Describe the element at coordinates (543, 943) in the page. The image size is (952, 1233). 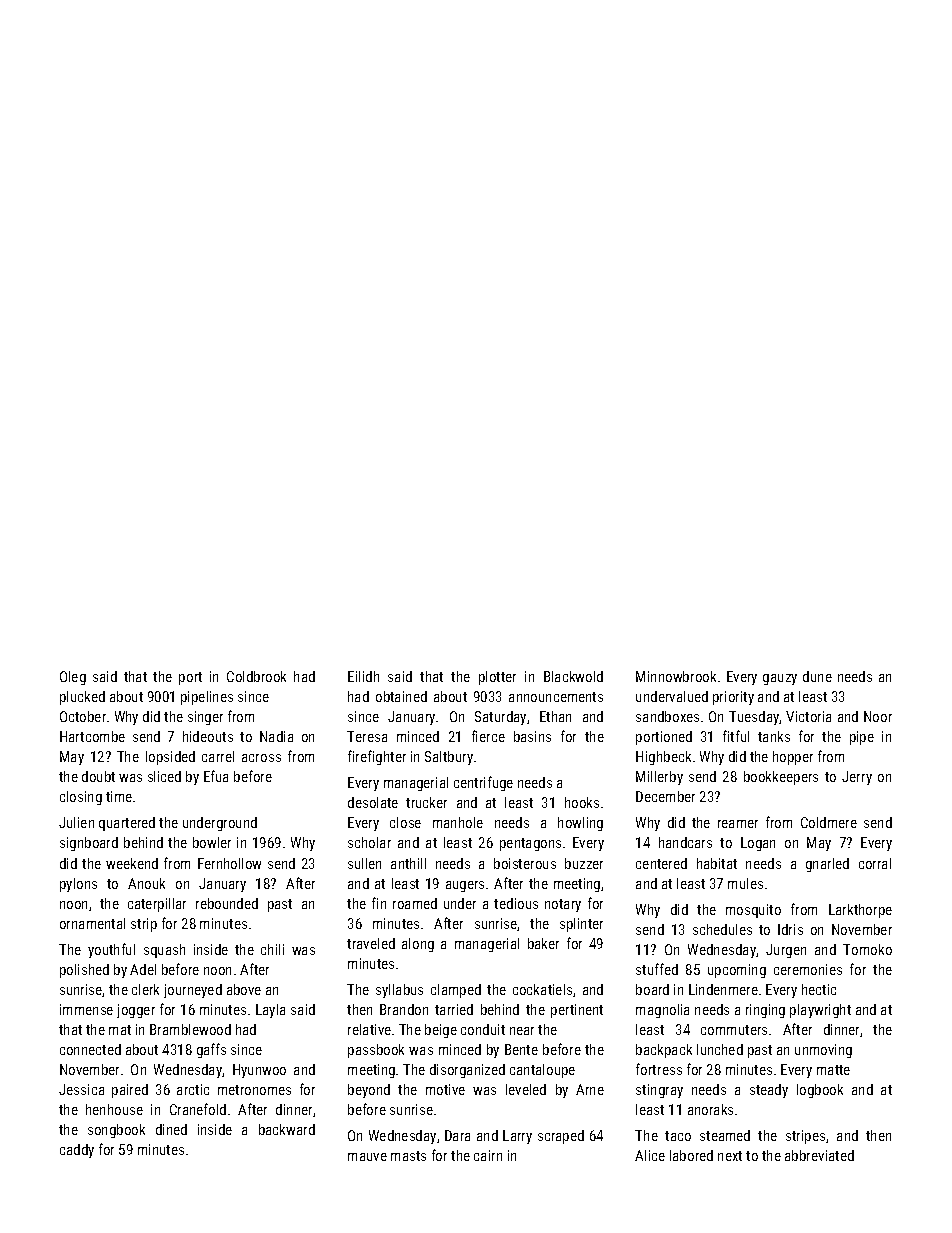
I see `baker` at that location.
